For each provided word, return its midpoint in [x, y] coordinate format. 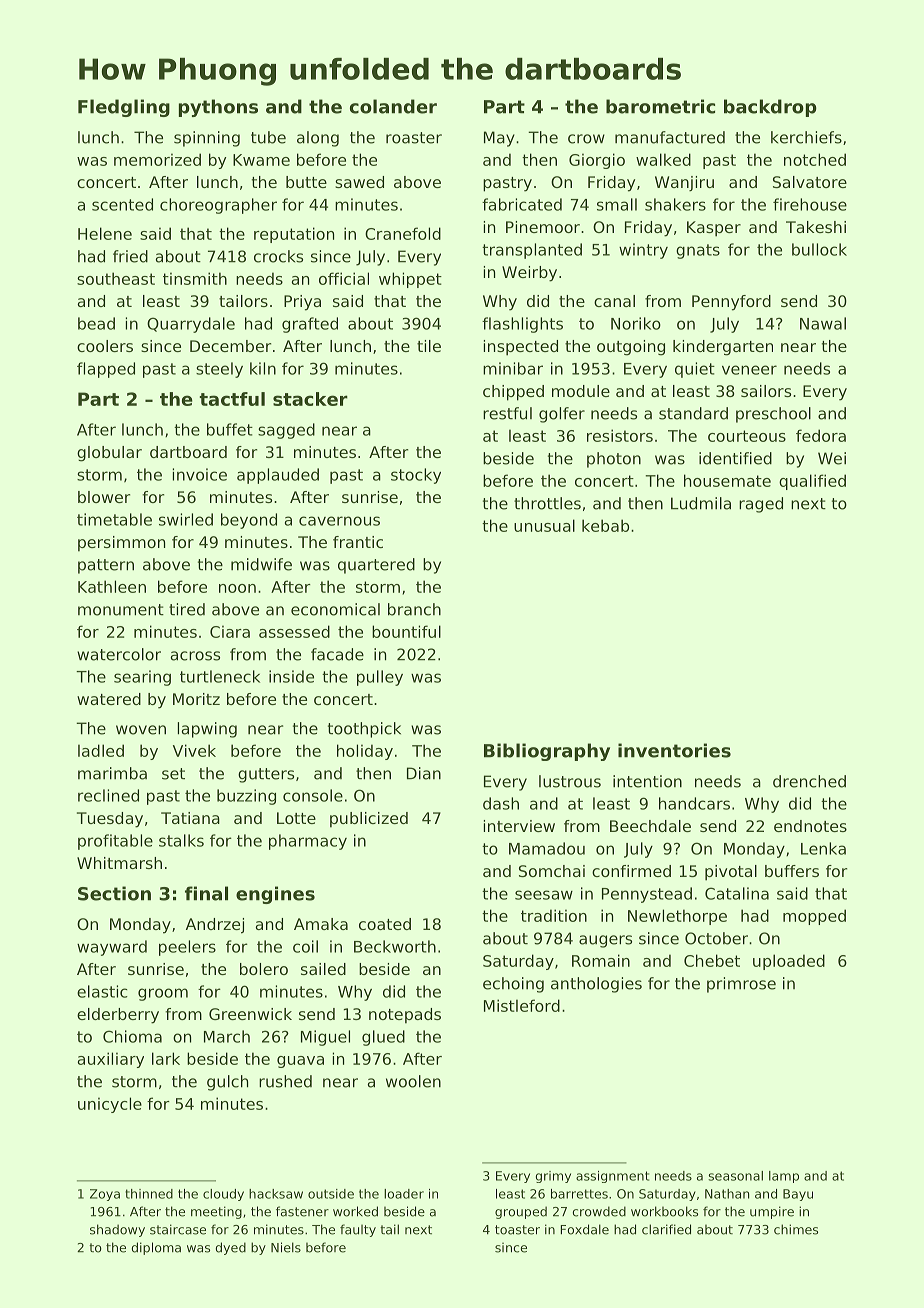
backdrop [770, 108]
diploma [156, 1248]
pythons [218, 108]
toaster [517, 1230]
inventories [674, 750]
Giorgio [597, 161]
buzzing [246, 797]
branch [414, 609]
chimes [796, 1229]
